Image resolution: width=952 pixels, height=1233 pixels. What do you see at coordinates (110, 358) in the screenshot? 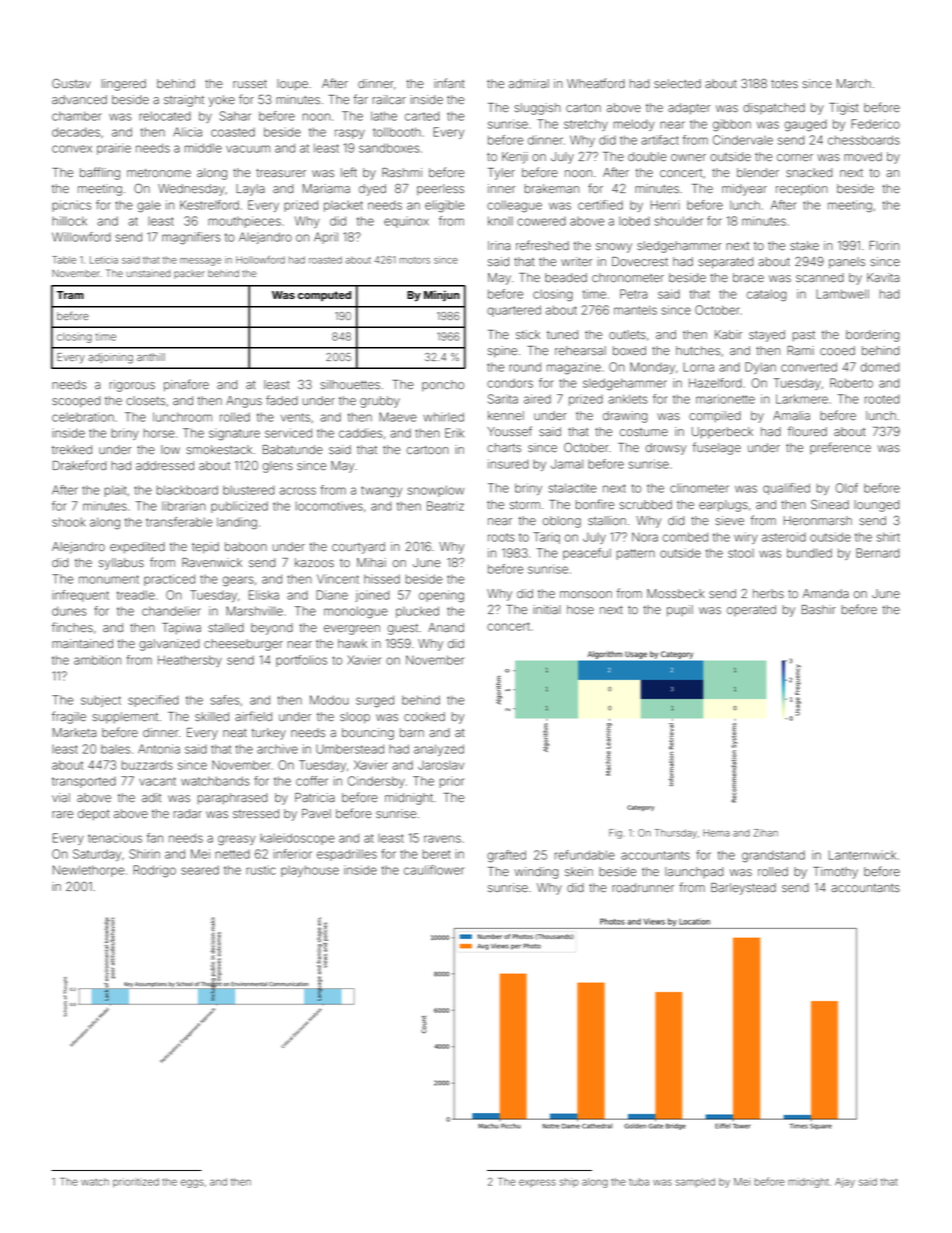
I see `adjoining` at bounding box center [110, 358].
